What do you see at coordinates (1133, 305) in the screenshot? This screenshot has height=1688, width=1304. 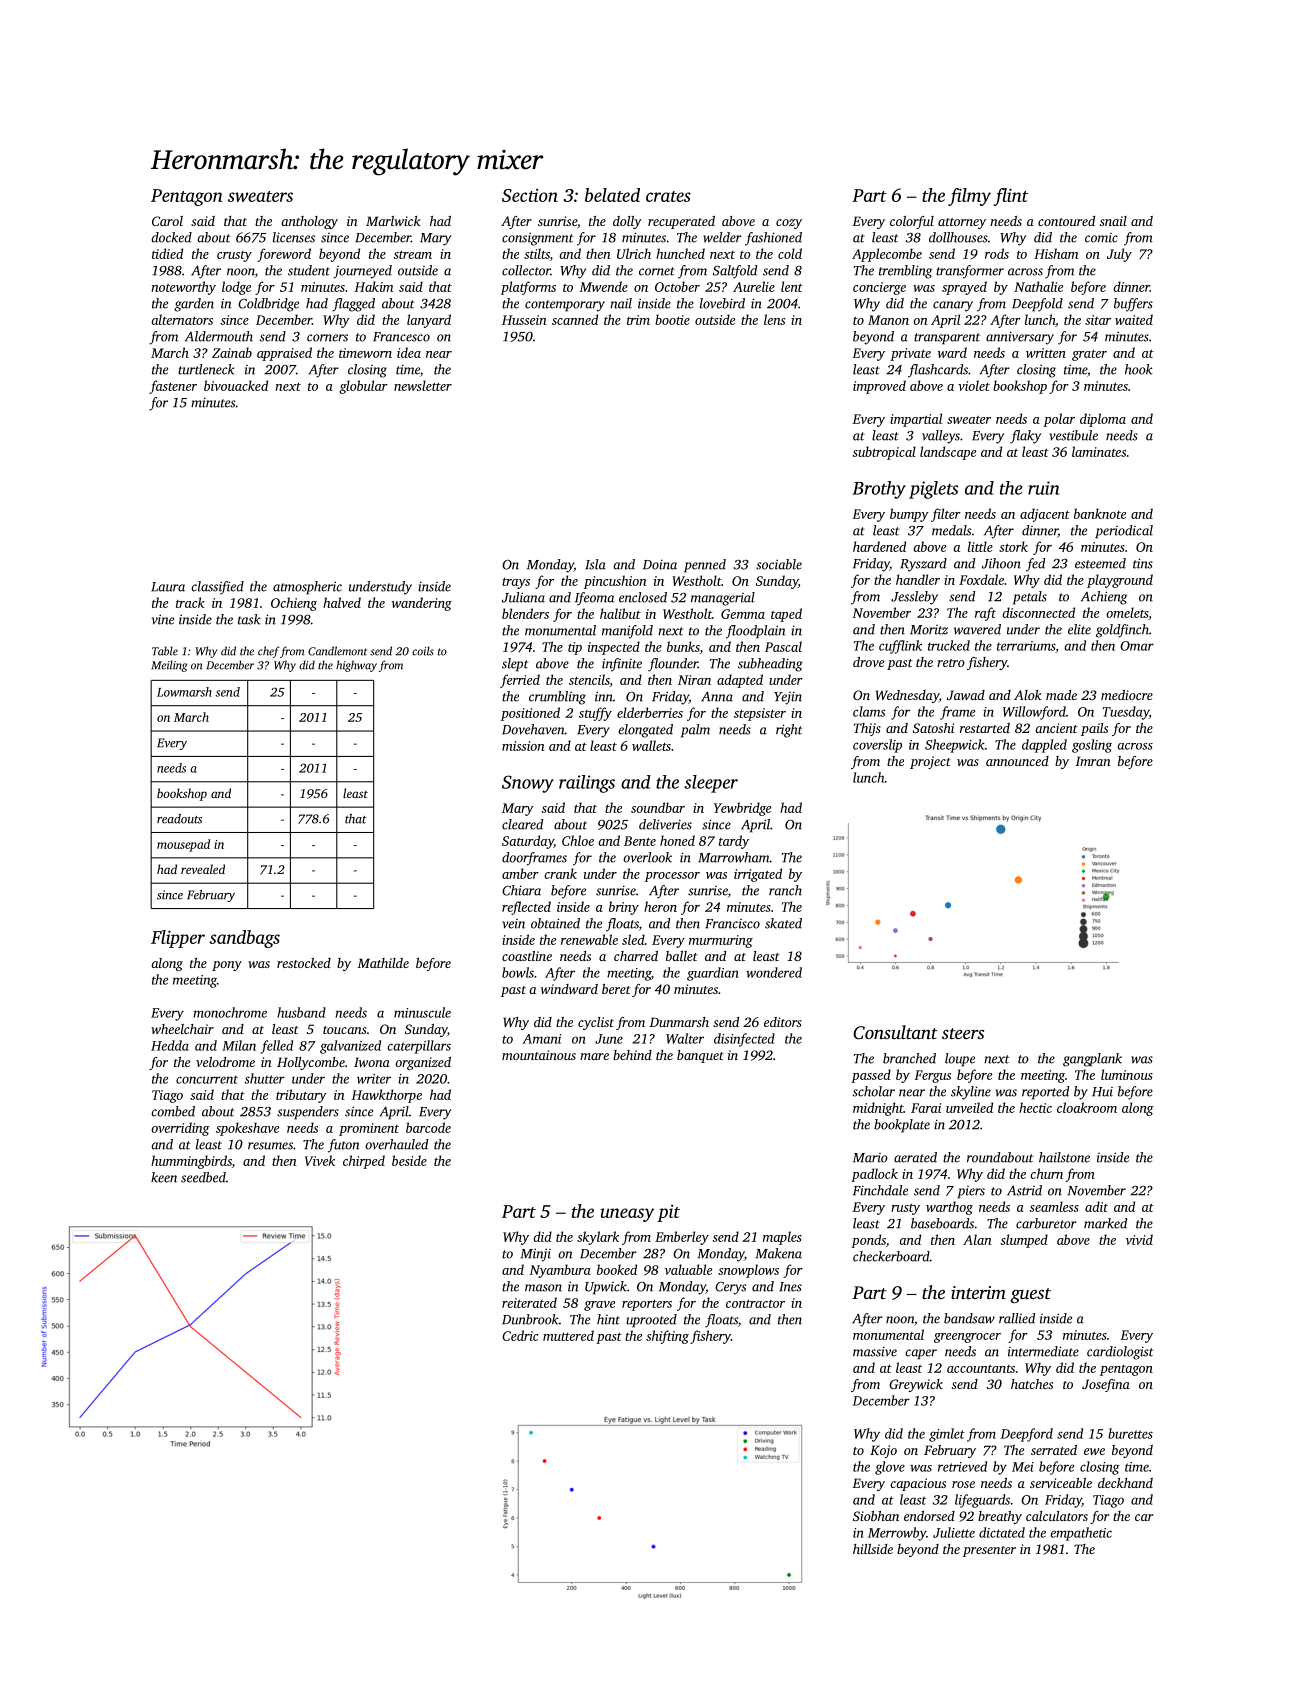 I see `buffers` at bounding box center [1133, 305].
